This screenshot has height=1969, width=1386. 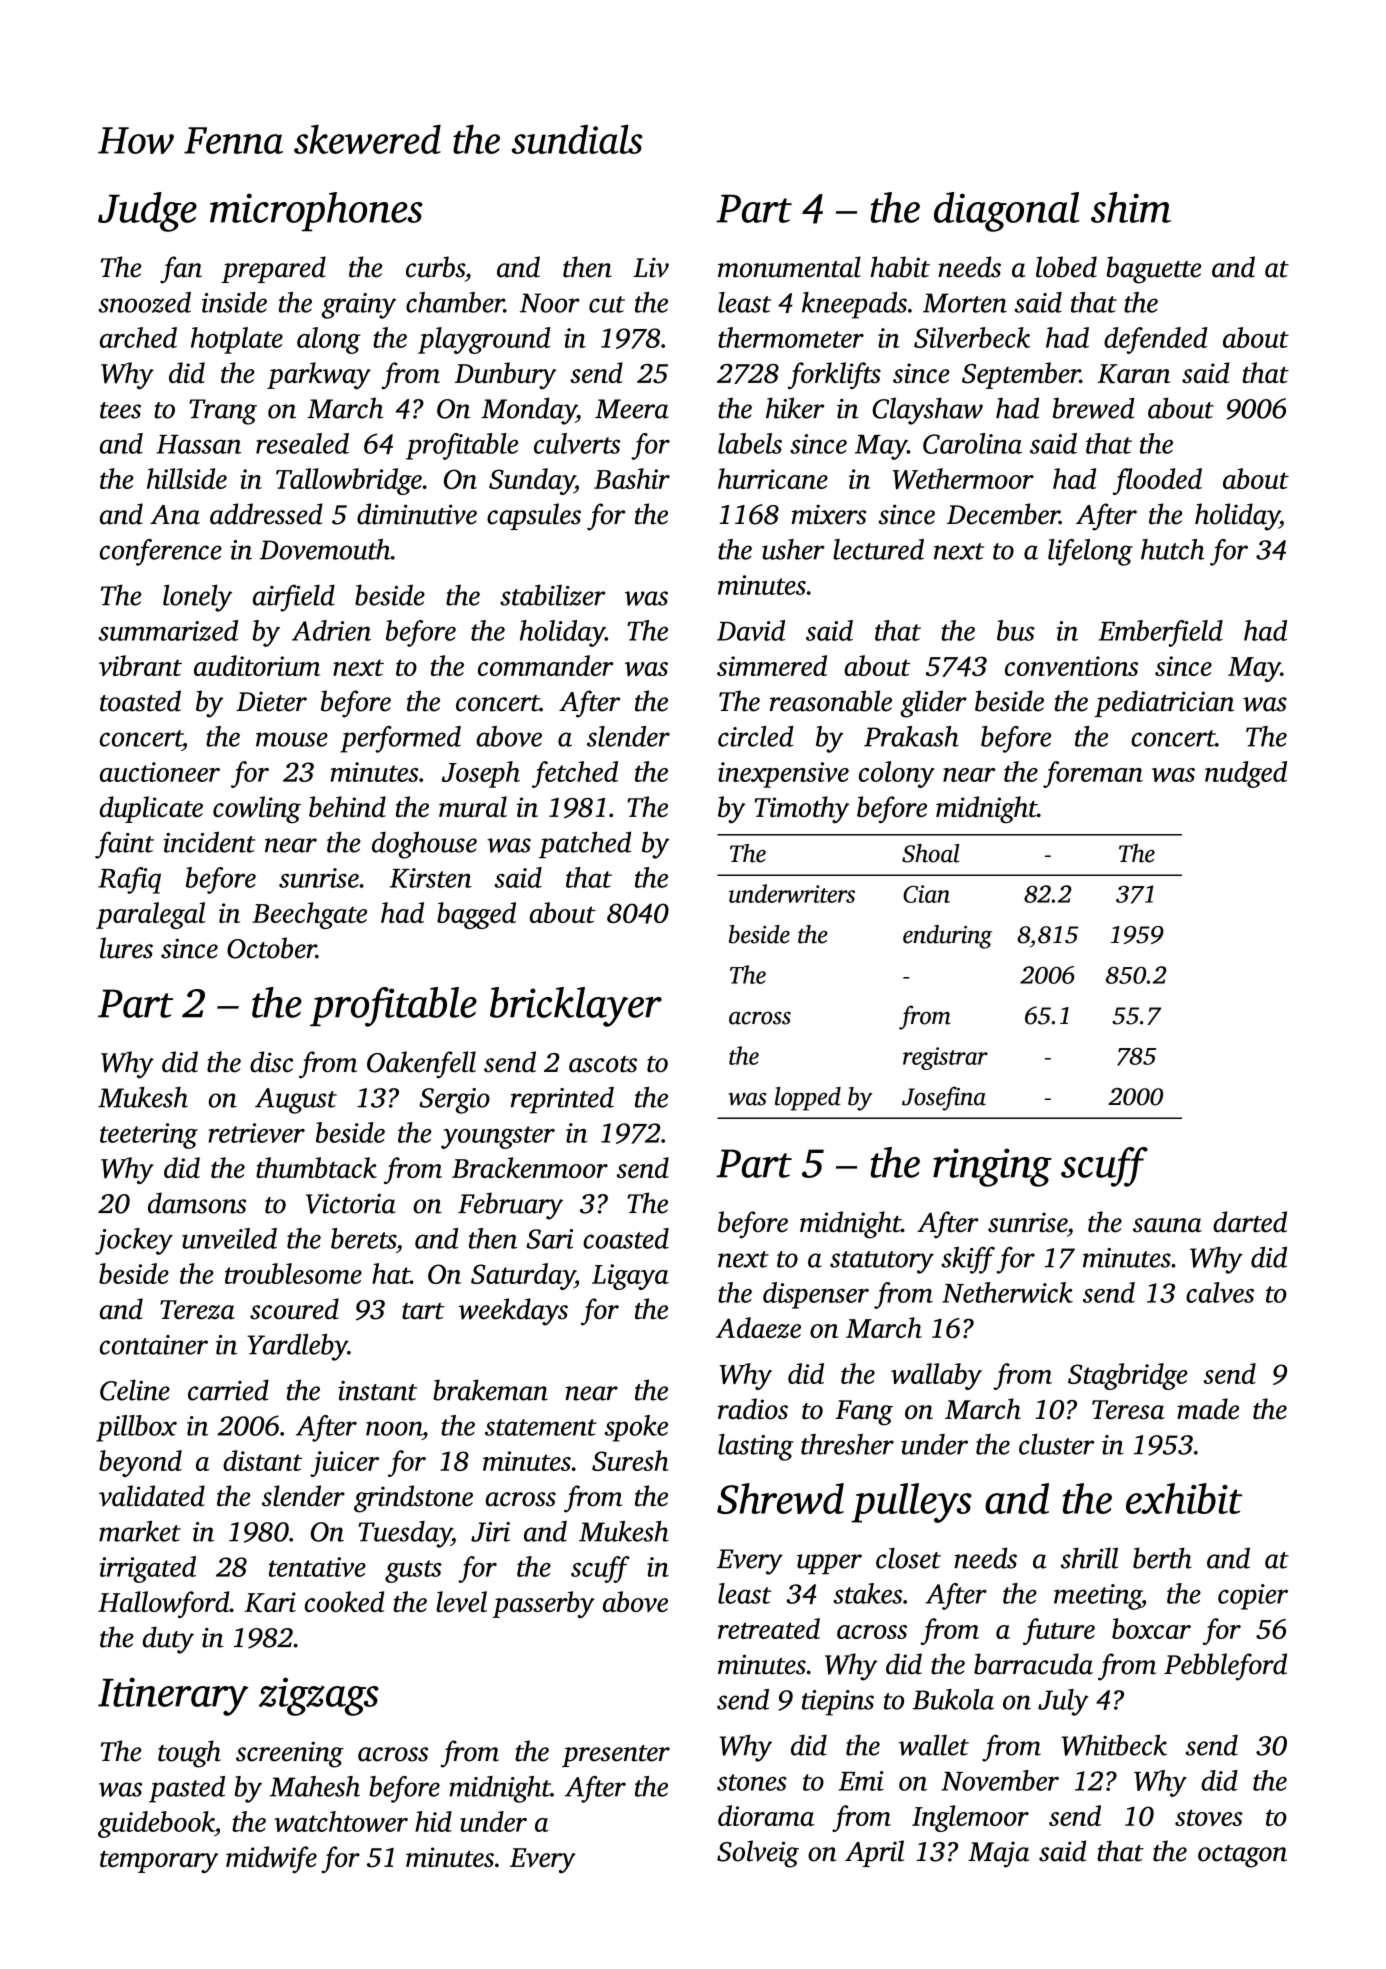 What do you see at coordinates (1033, 1664) in the screenshot?
I see `barracuda` at bounding box center [1033, 1664].
